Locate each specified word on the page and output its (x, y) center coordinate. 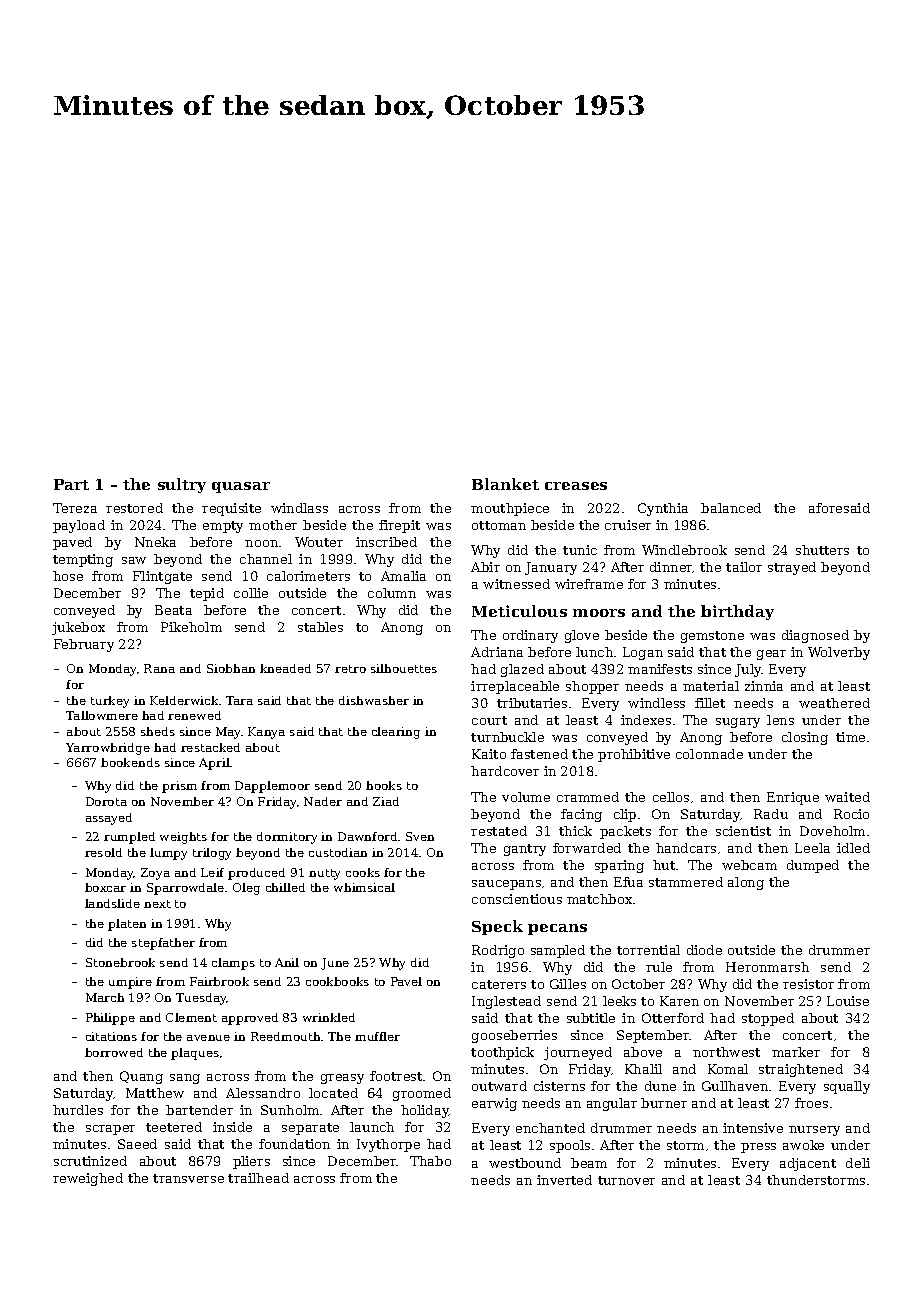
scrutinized (90, 1161)
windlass (299, 508)
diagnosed (815, 636)
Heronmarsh (767, 967)
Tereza (75, 508)
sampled (558, 951)
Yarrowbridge (108, 749)
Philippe (110, 1019)
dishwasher (374, 700)
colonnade (709, 754)
